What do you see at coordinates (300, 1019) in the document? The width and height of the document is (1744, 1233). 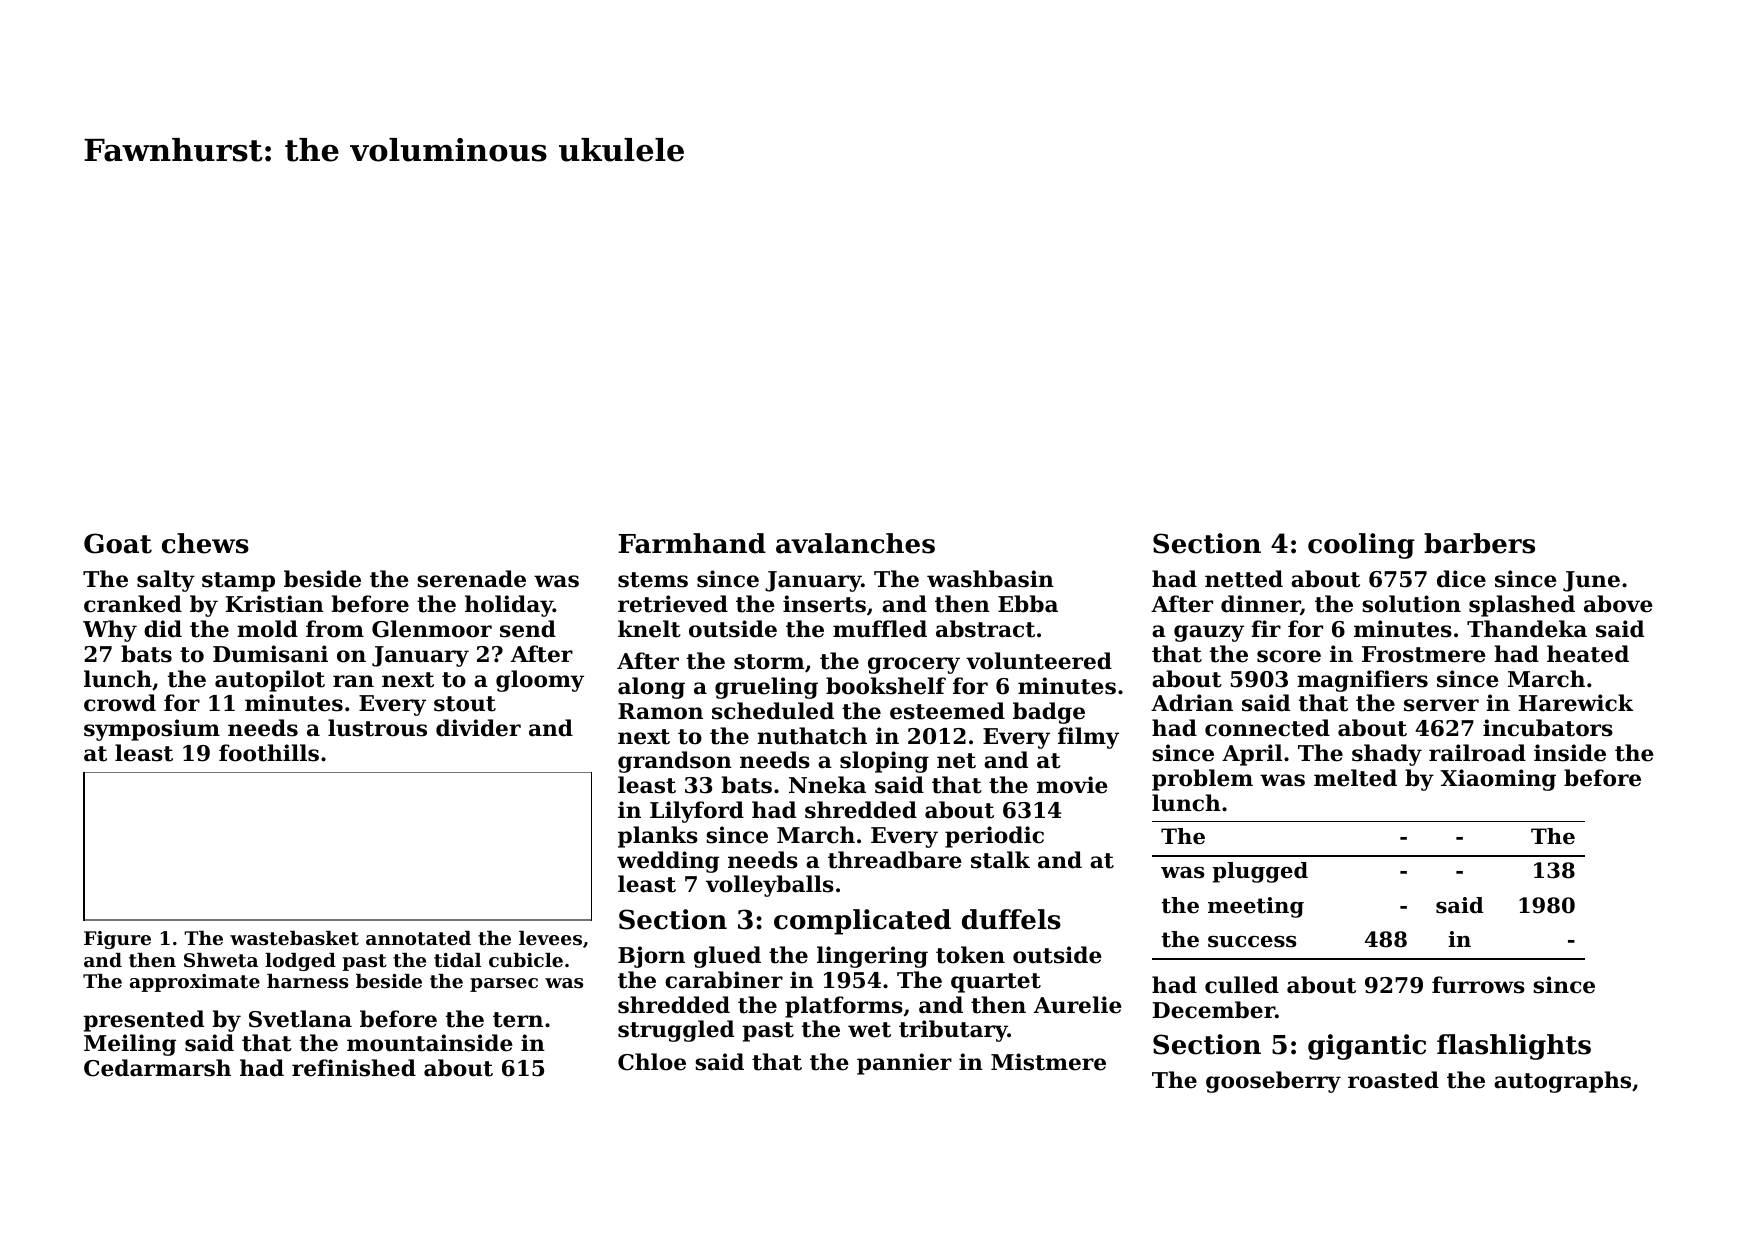 I see `Svetlana` at bounding box center [300, 1019].
